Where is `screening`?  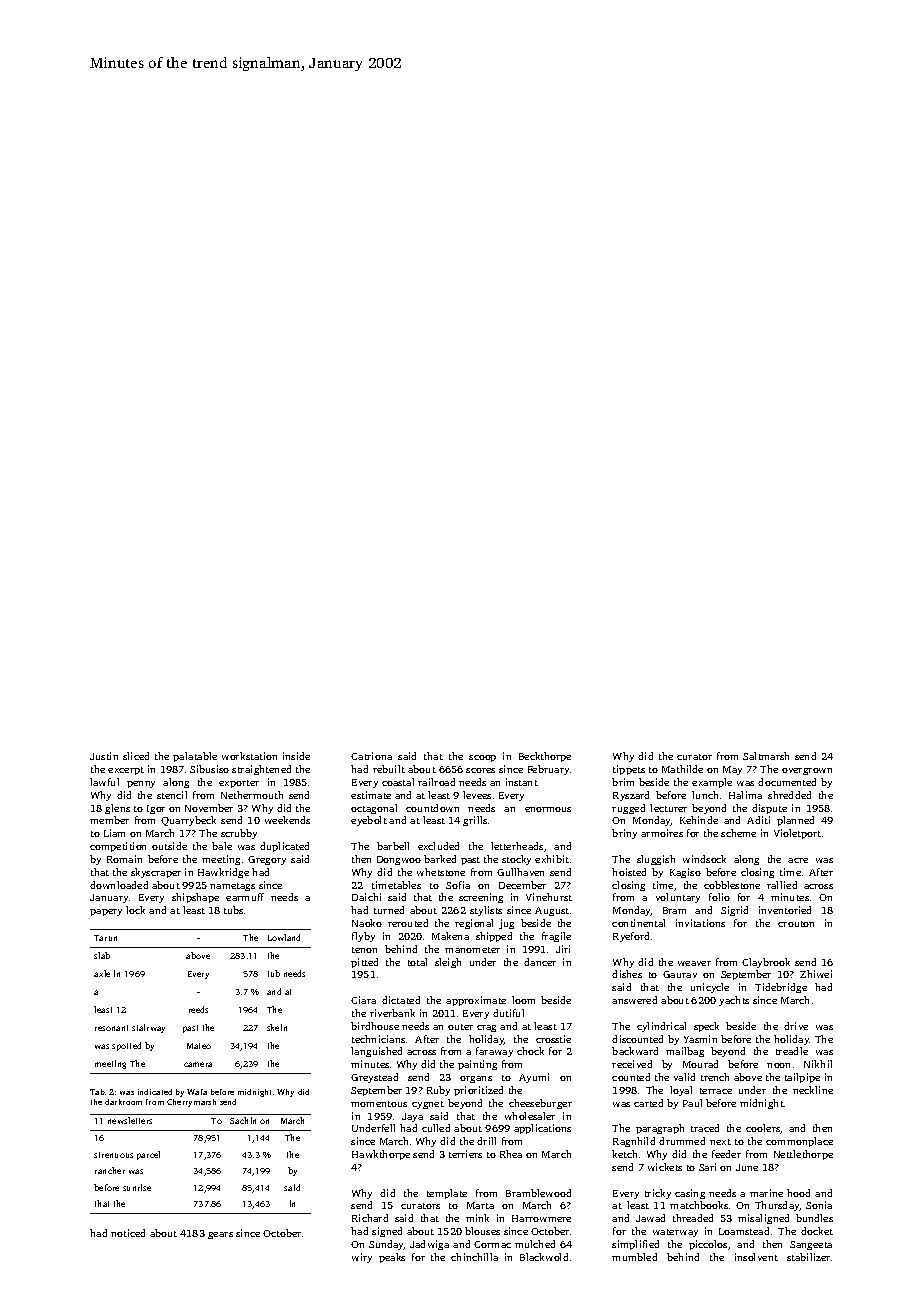
screening is located at coordinates (481, 898).
